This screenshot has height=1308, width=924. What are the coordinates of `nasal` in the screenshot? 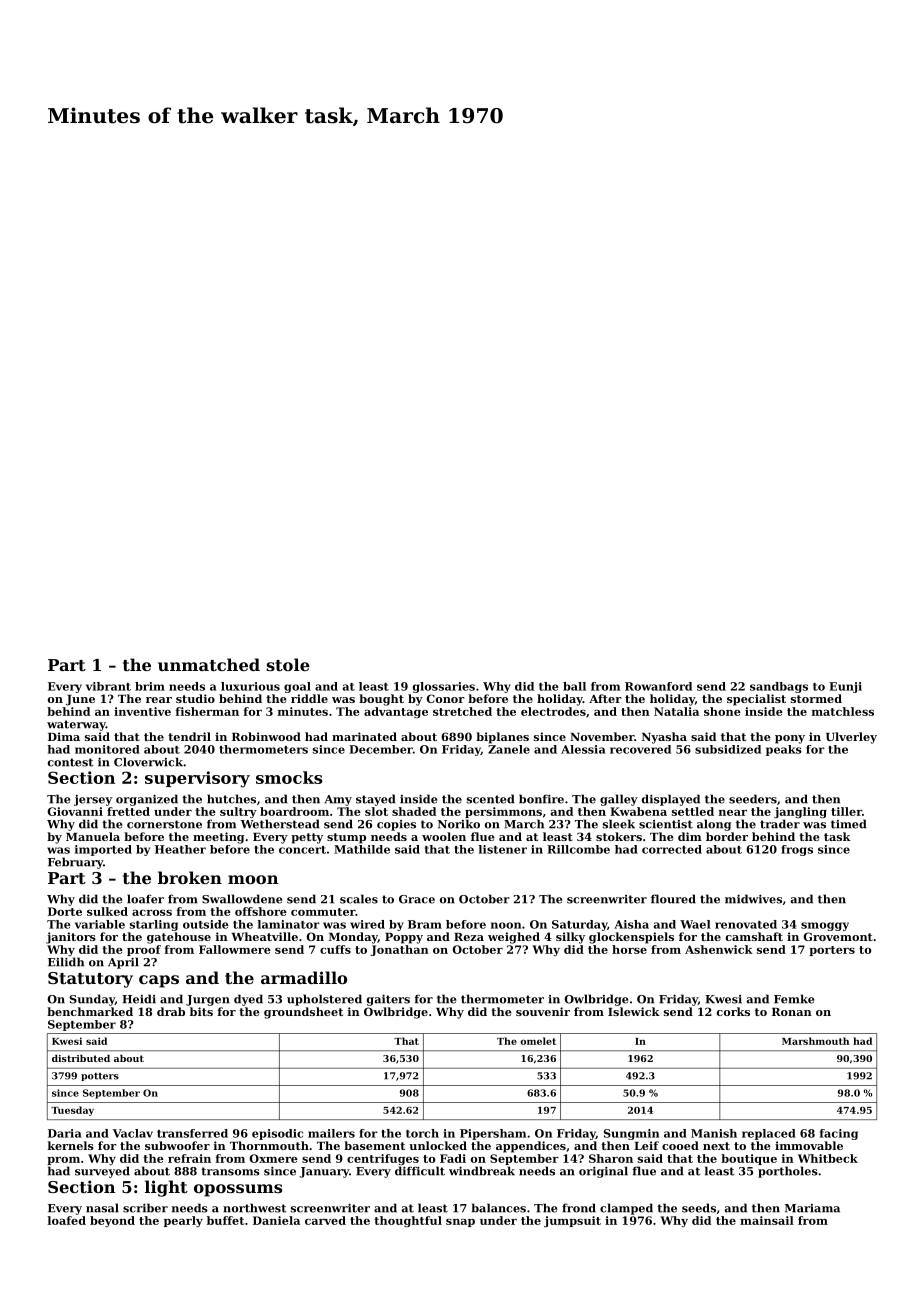 It's located at (102, 1208).
